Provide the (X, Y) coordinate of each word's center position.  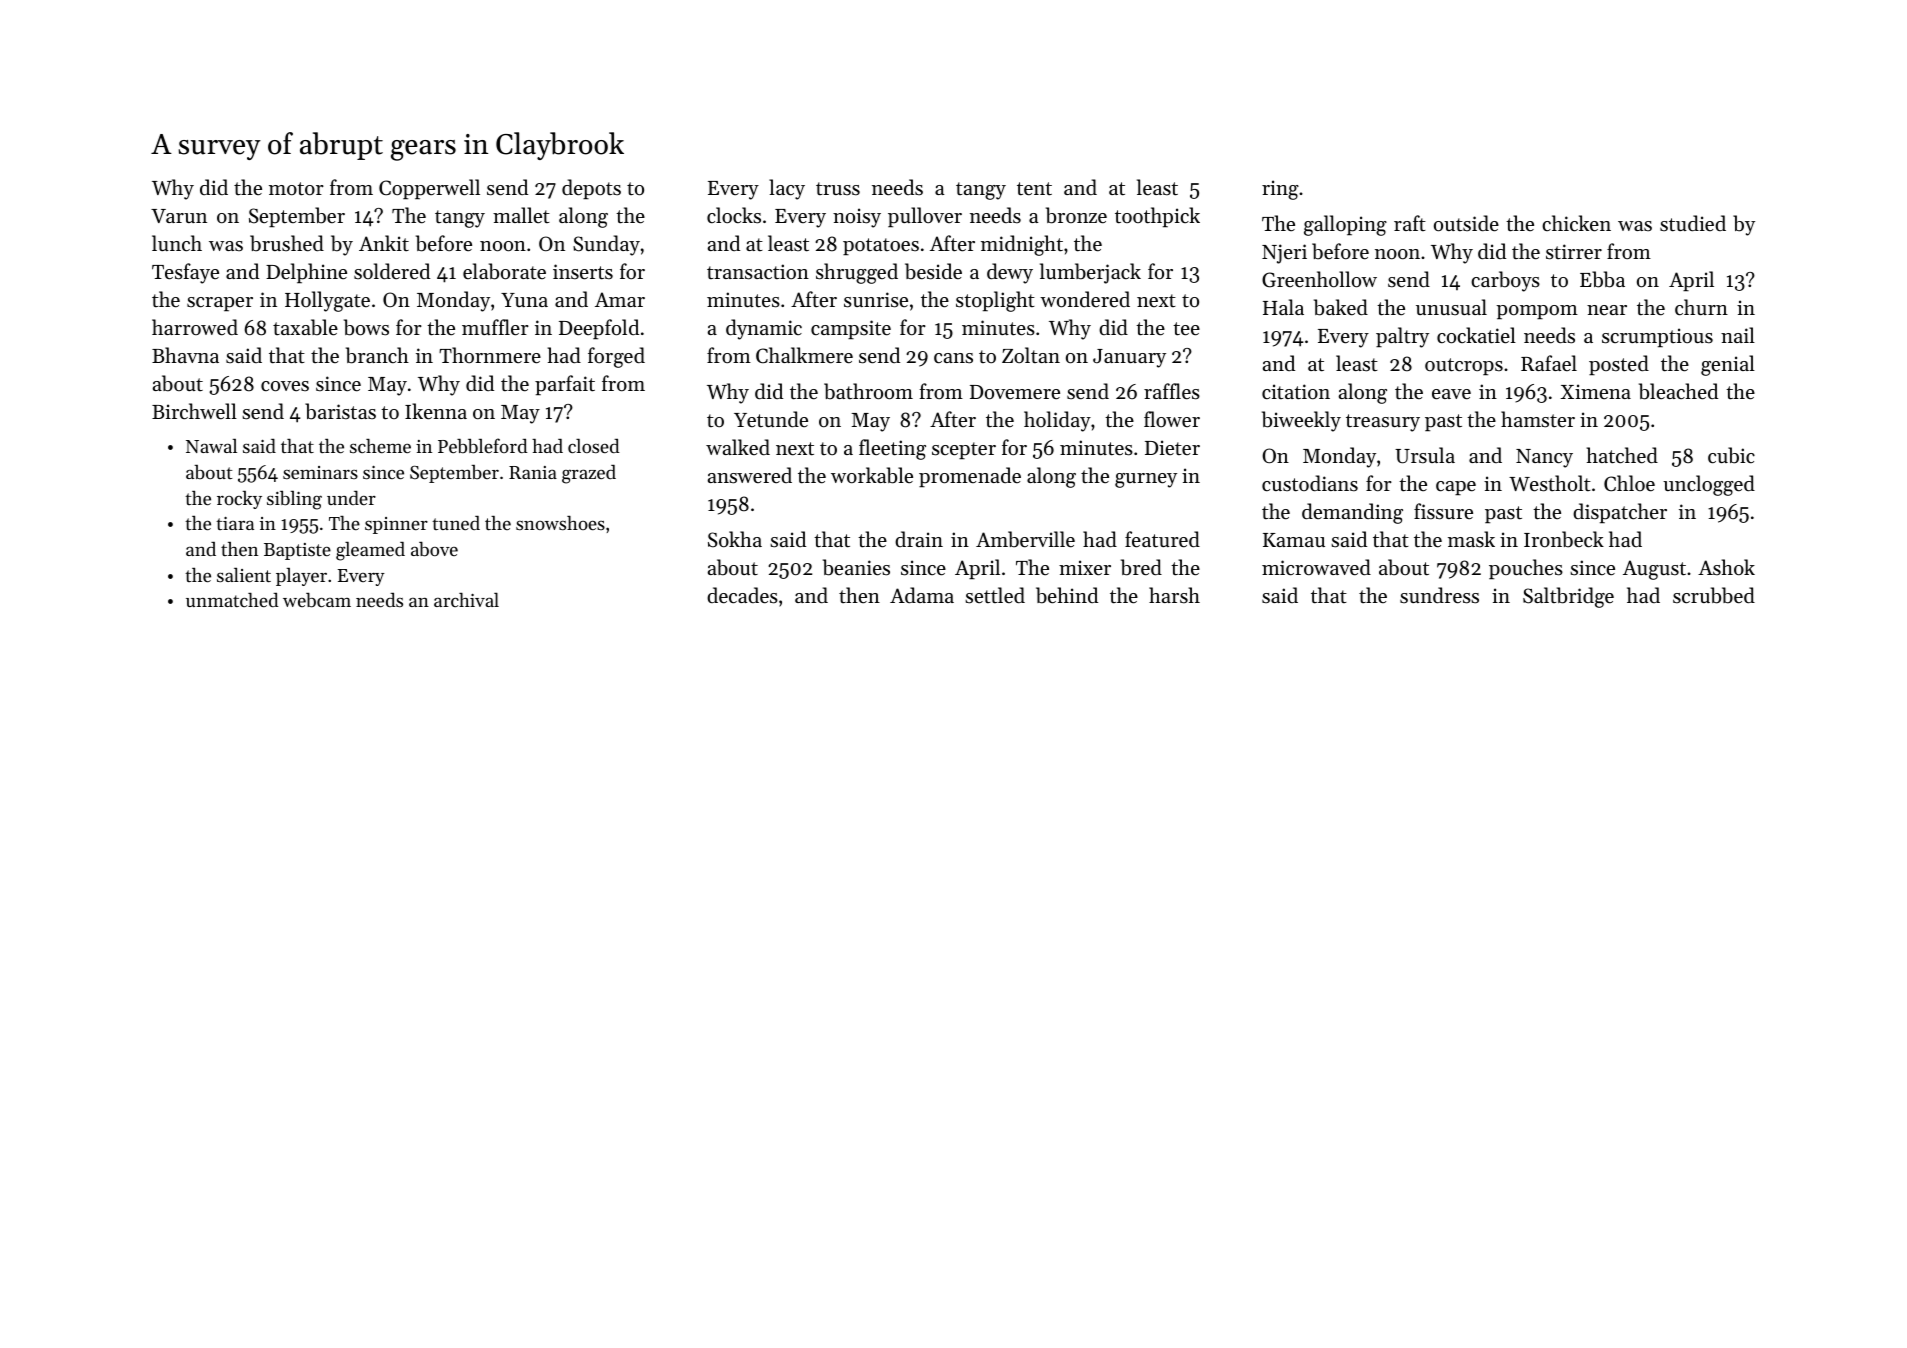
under (351, 498)
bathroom (868, 391)
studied (1693, 223)
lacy (787, 189)
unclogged (1709, 485)
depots (591, 189)
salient (244, 574)
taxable (305, 327)
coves (285, 386)
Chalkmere (804, 355)
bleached (1678, 391)
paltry (1402, 337)
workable (872, 475)
